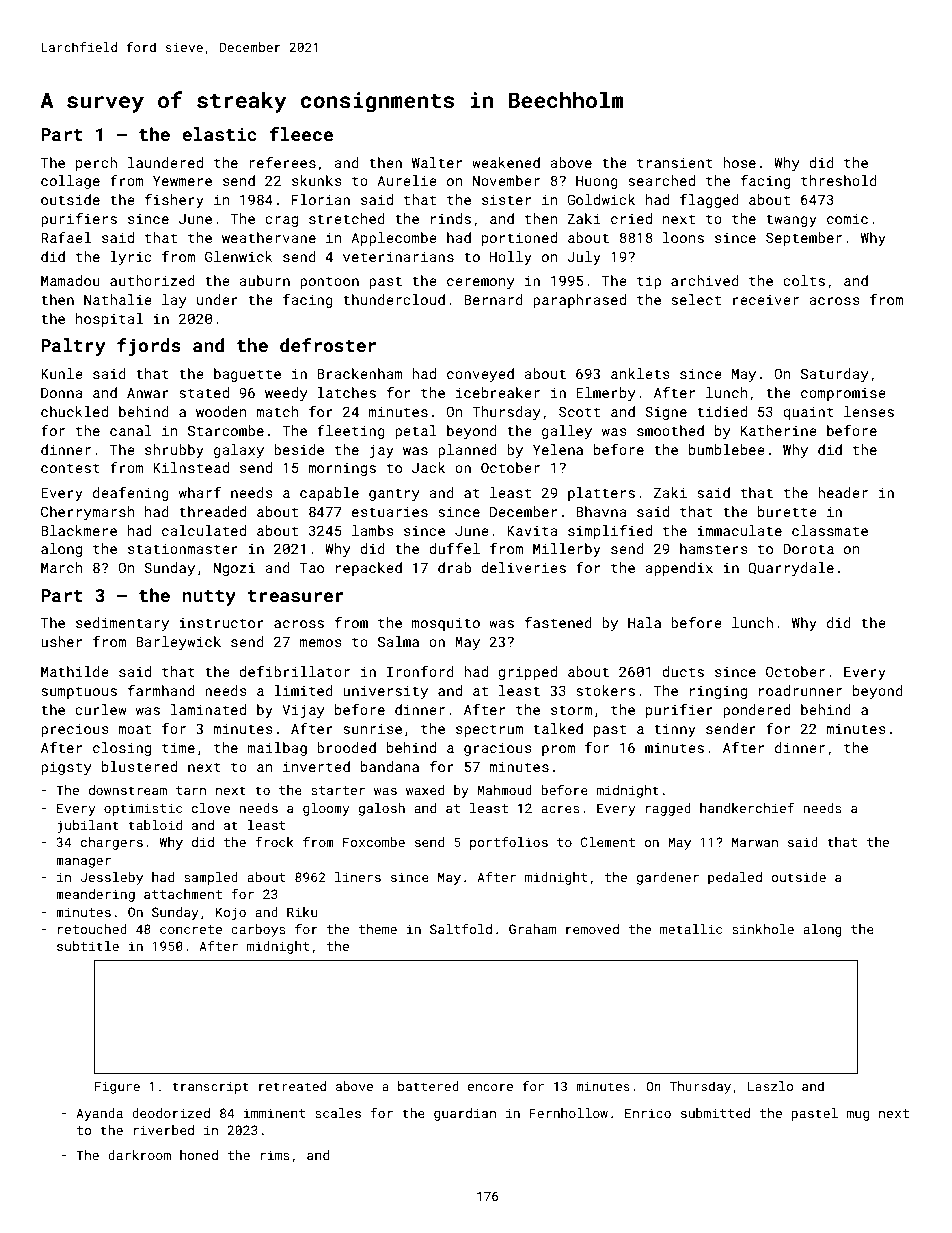 The image size is (952, 1233). Describe the element at coordinates (696, 299) in the screenshot. I see `select` at that location.
